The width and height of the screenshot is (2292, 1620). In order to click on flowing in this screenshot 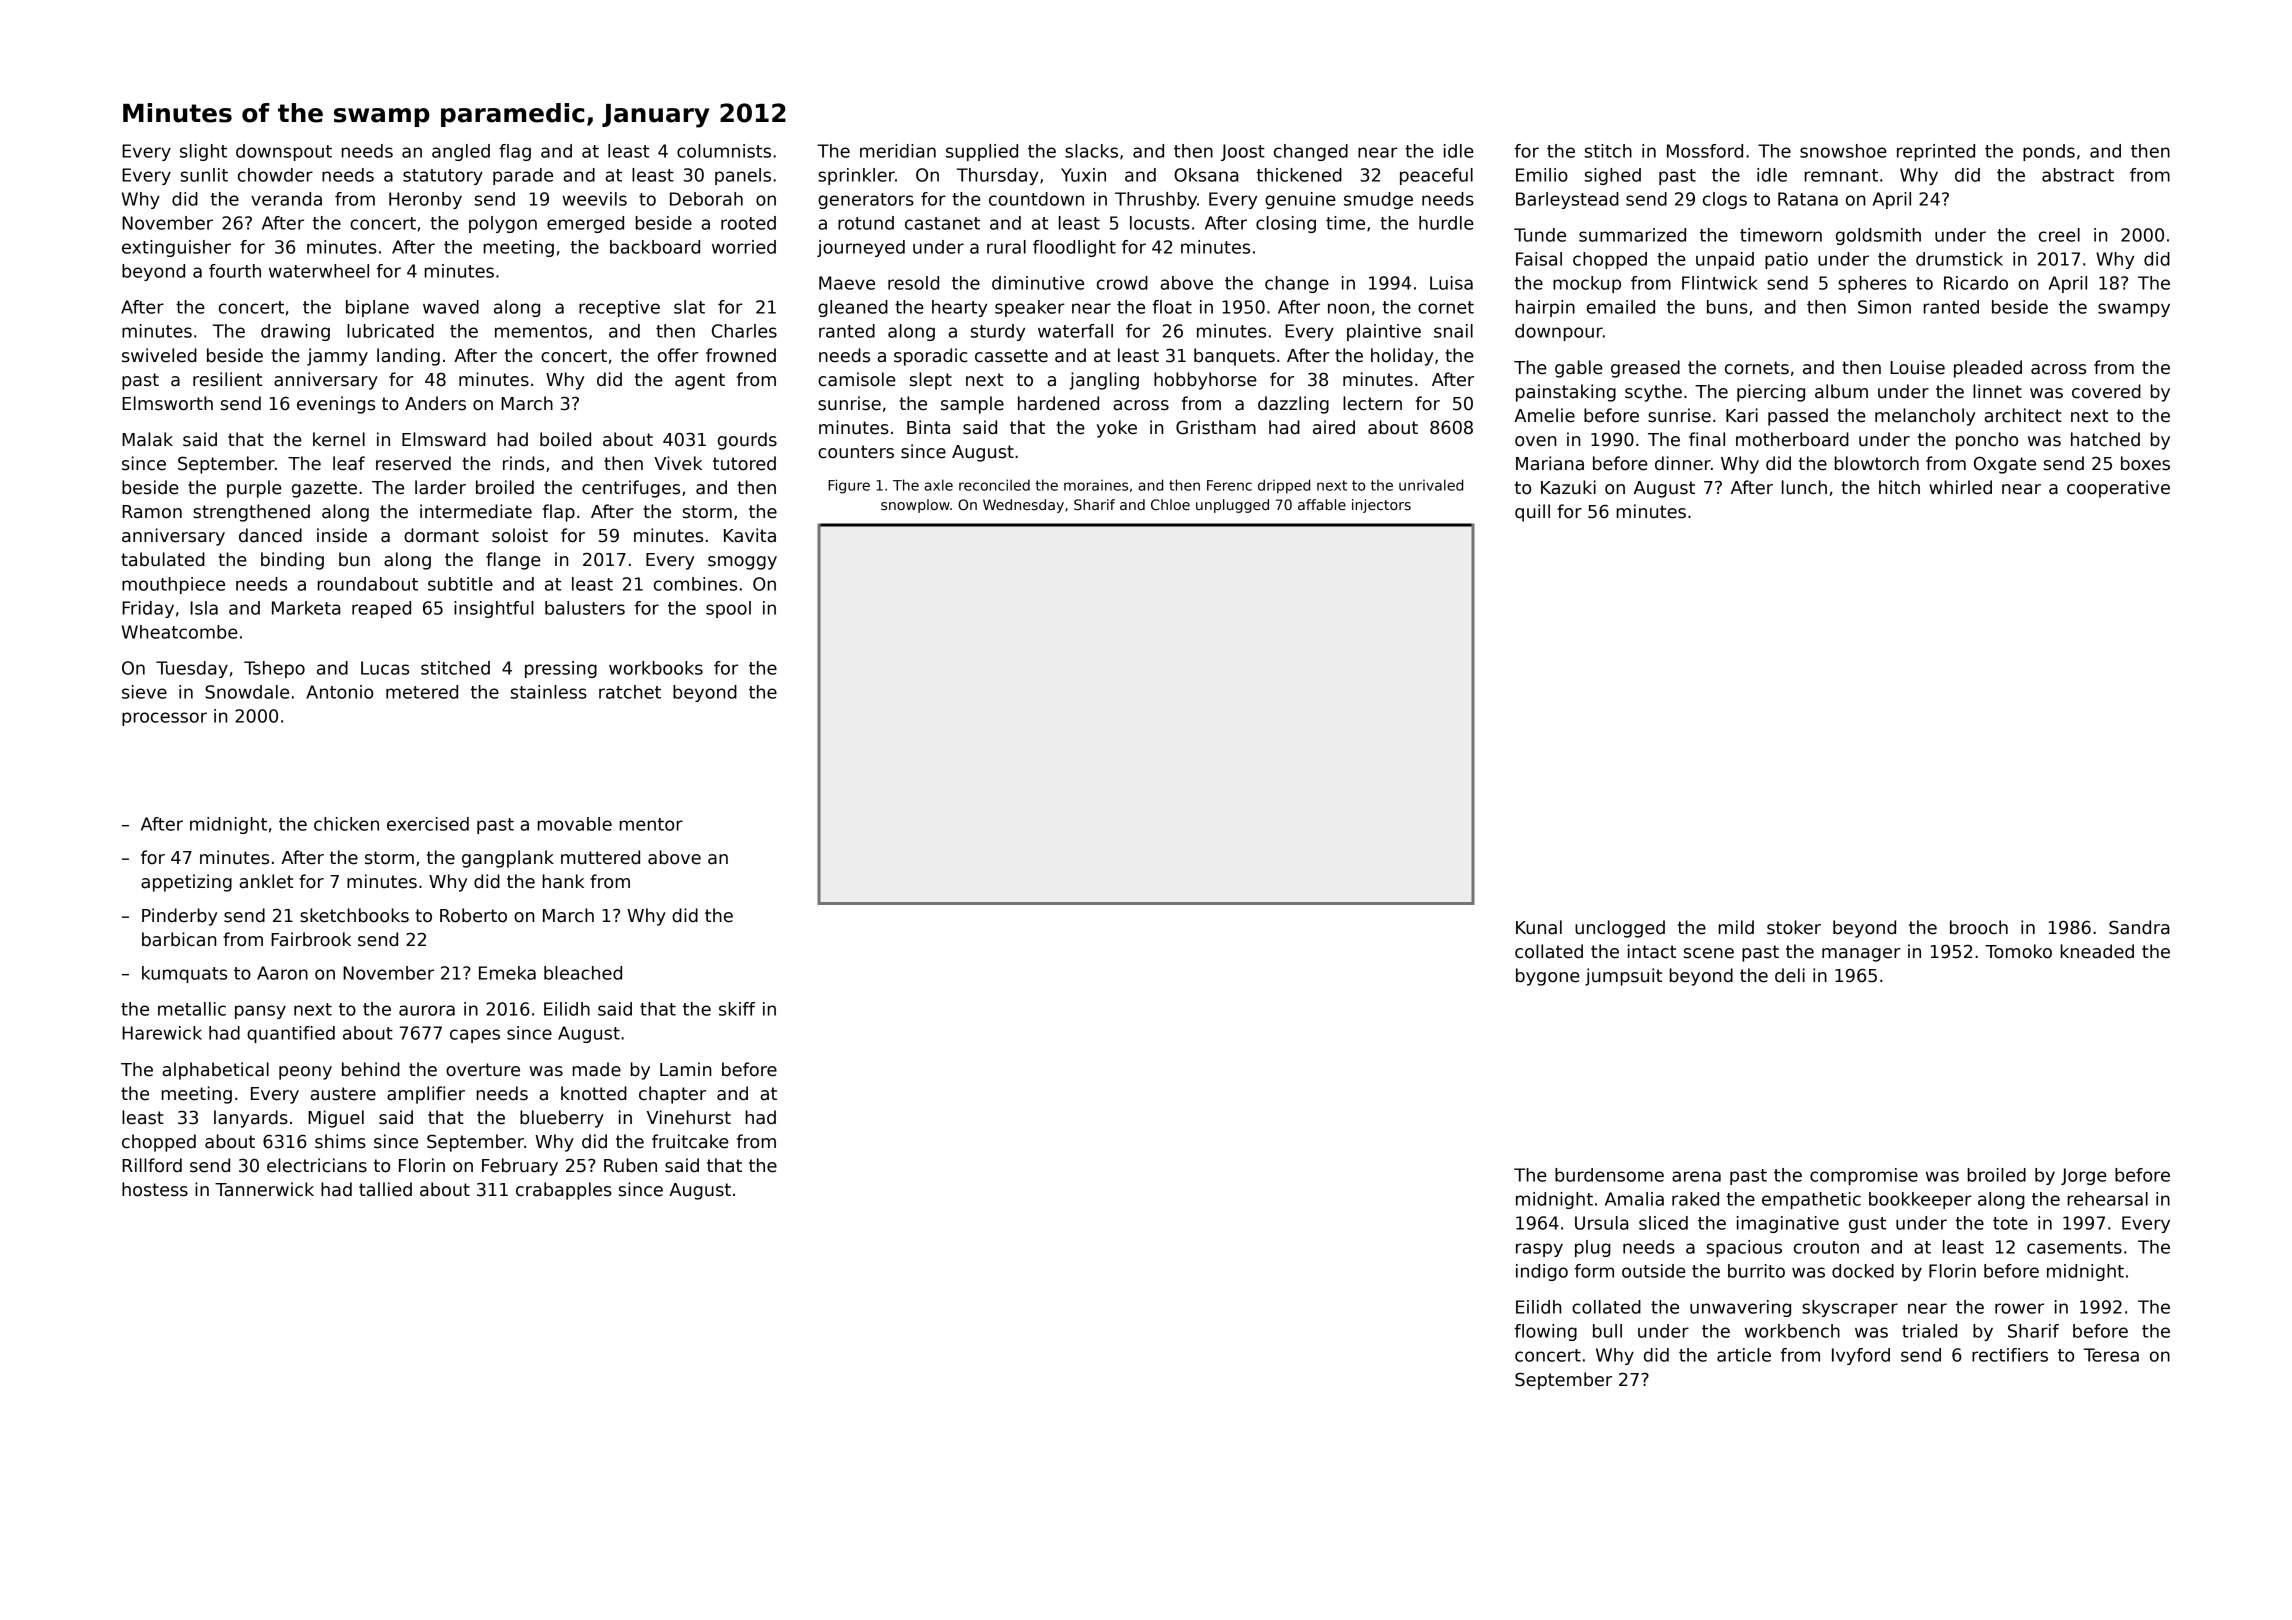, I will do `click(1545, 1332)`.
